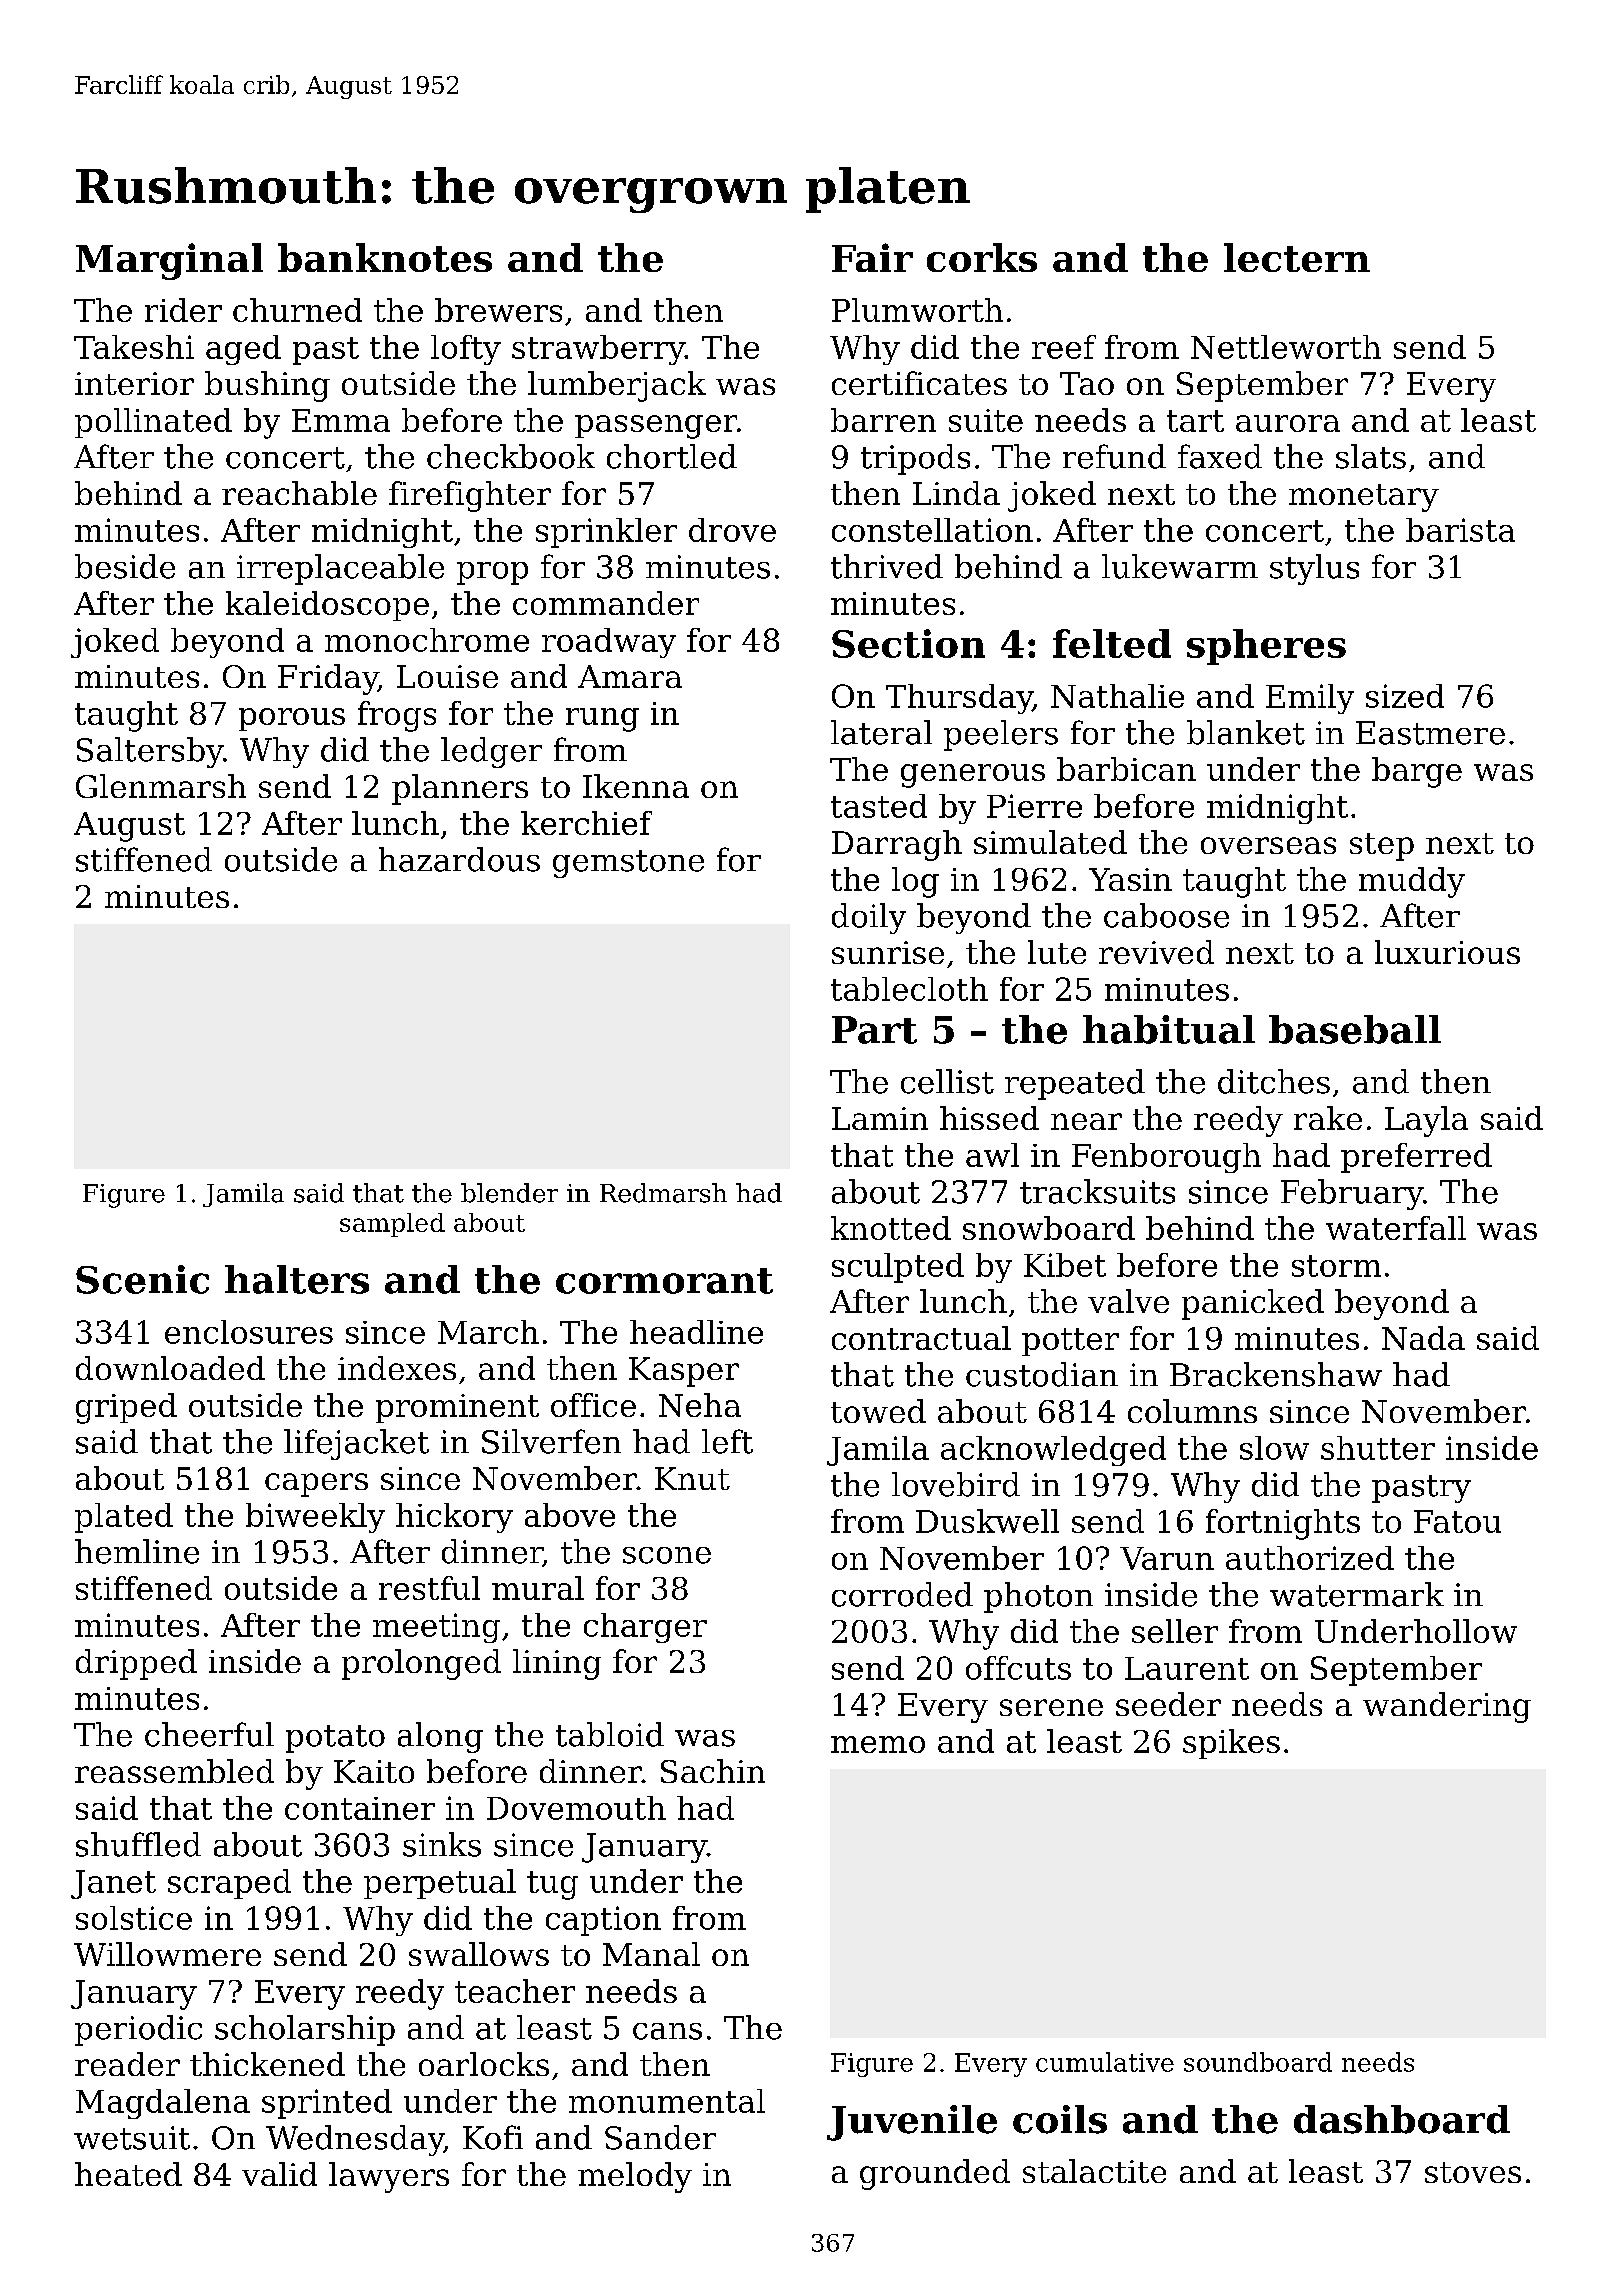 The image size is (1620, 2292). What do you see at coordinates (645, 1628) in the screenshot?
I see `charger` at bounding box center [645, 1628].
